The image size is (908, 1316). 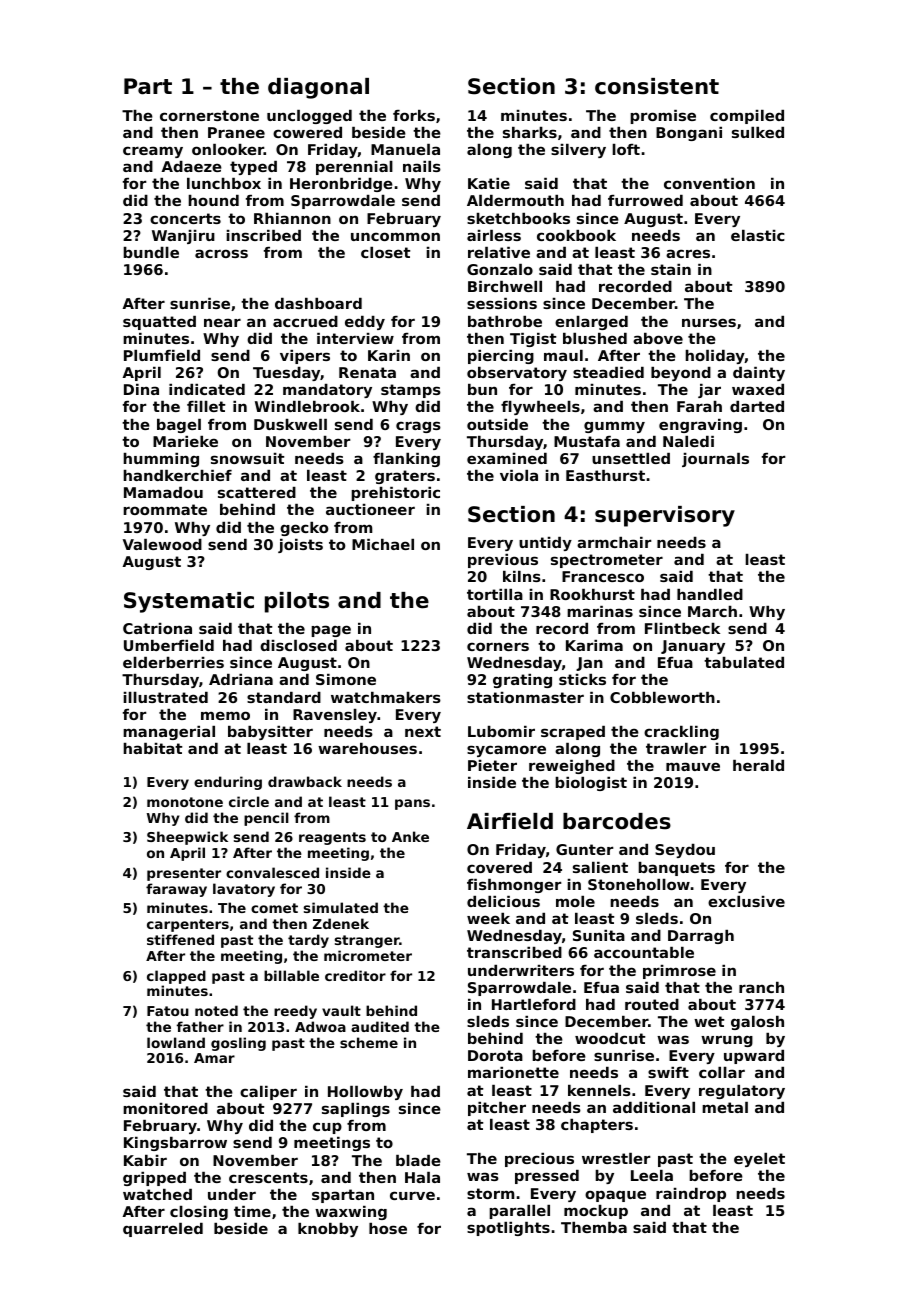 What do you see at coordinates (236, 132) in the screenshot?
I see `Pranee` at bounding box center [236, 132].
